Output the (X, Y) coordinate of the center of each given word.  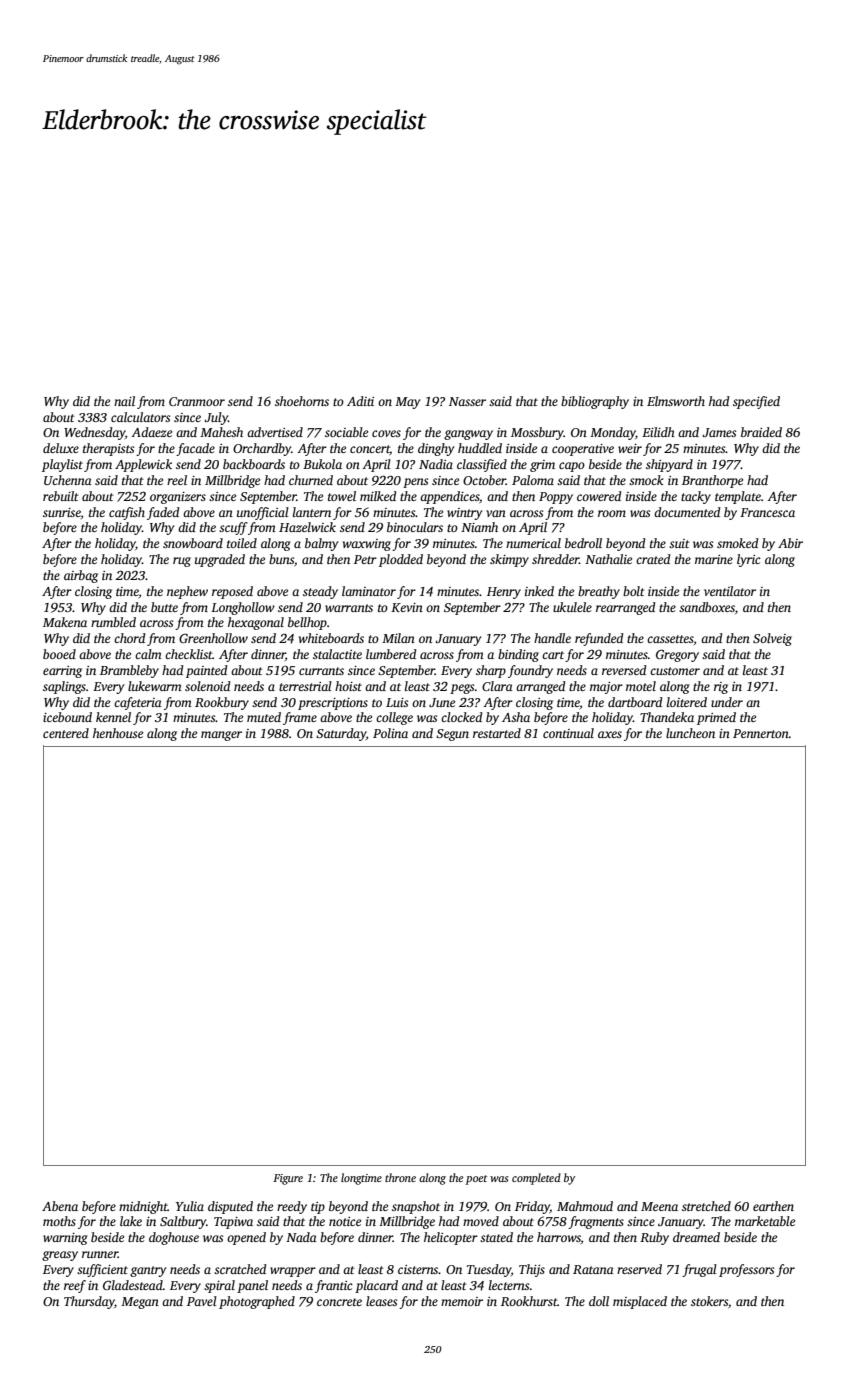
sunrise (62, 512)
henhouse (118, 733)
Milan (398, 638)
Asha (516, 717)
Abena (60, 1206)
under (727, 702)
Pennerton (761, 733)
